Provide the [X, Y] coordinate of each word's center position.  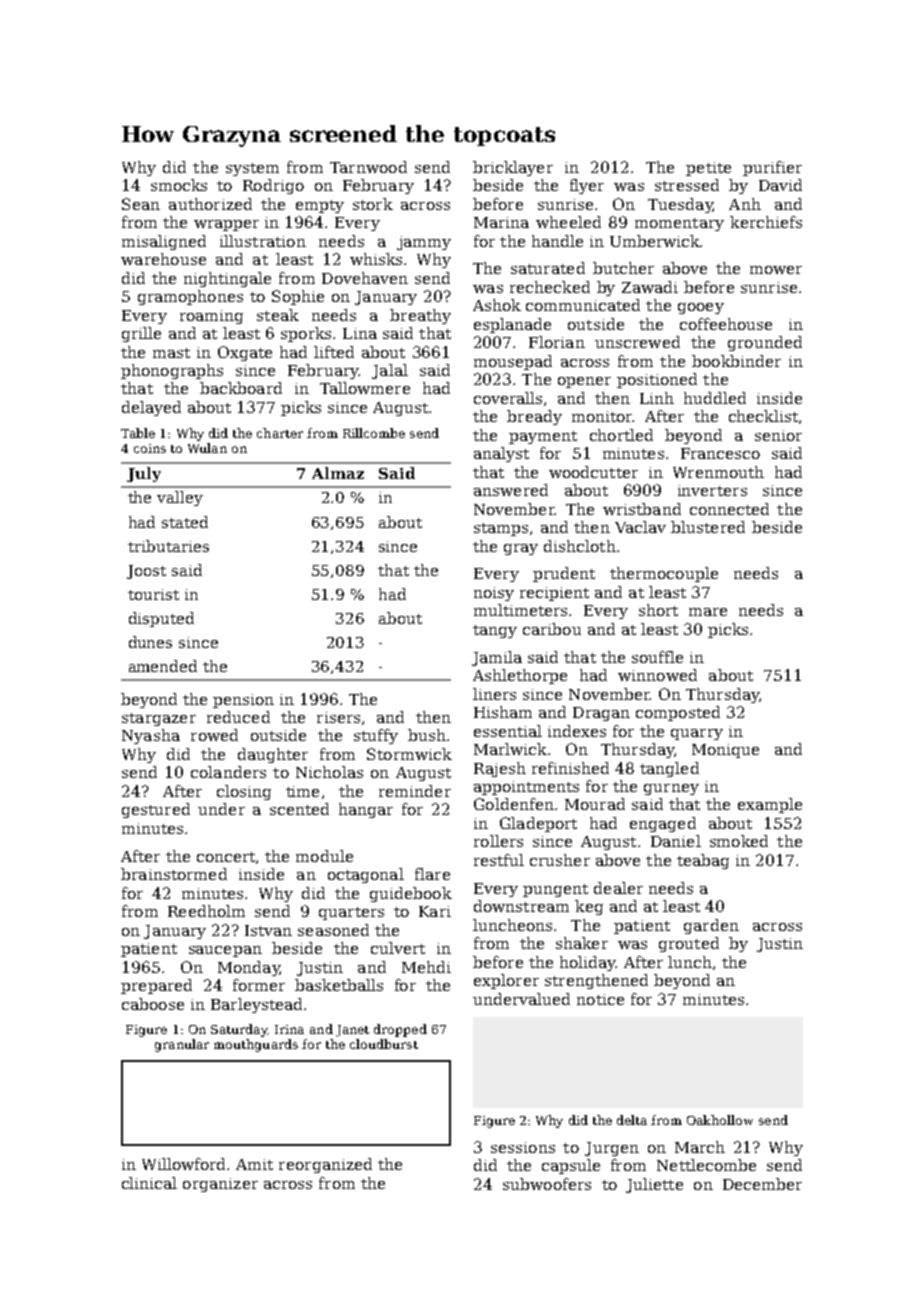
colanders [228, 772]
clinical [149, 1183]
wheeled [568, 222]
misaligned [164, 242]
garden [711, 926]
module [324, 856]
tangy [495, 631]
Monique [725, 751]
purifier [772, 168]
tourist [153, 594]
